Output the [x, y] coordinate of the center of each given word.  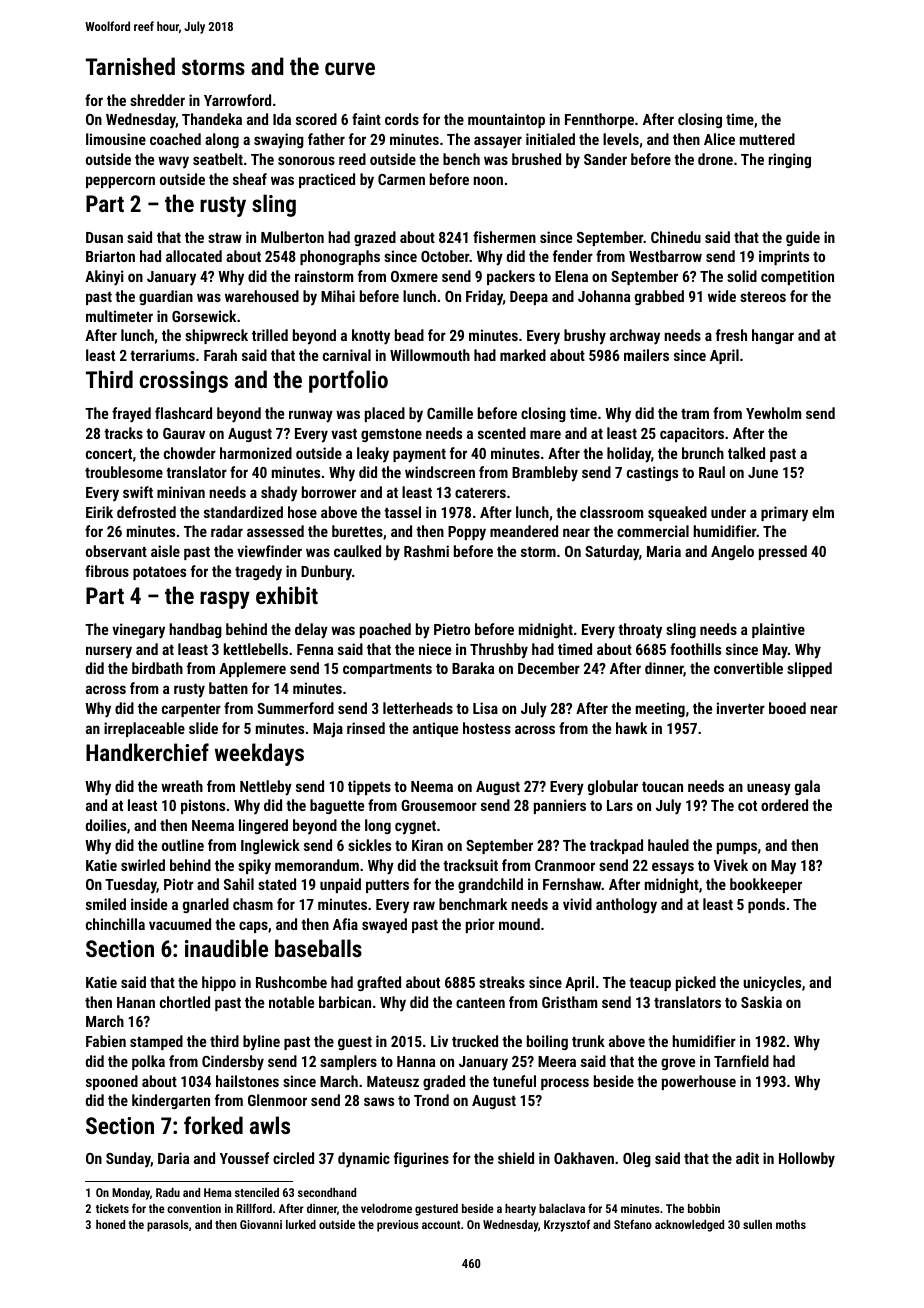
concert [109, 454]
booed [787, 708]
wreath [182, 786]
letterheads [418, 708]
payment [419, 456]
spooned [112, 1082]
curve [350, 68]
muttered [767, 139]
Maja [328, 730]
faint [366, 119]
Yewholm [773, 413]
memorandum [317, 865]
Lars [620, 805]
